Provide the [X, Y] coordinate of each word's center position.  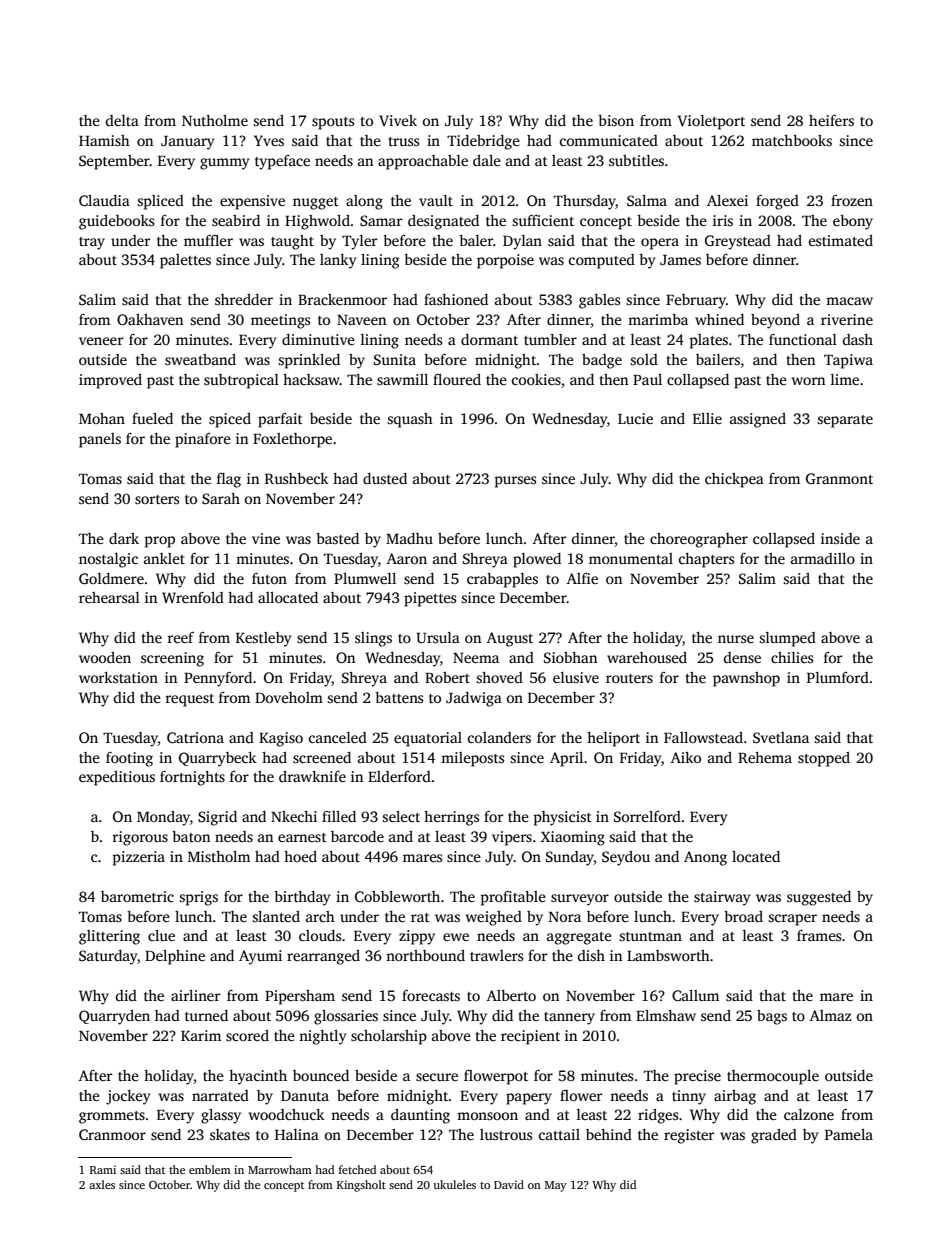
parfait [280, 420]
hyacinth [258, 1077]
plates [708, 341]
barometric [137, 896]
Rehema [765, 757]
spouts [333, 123]
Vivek [398, 120]
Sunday [570, 858]
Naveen [361, 320]
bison [616, 120]
